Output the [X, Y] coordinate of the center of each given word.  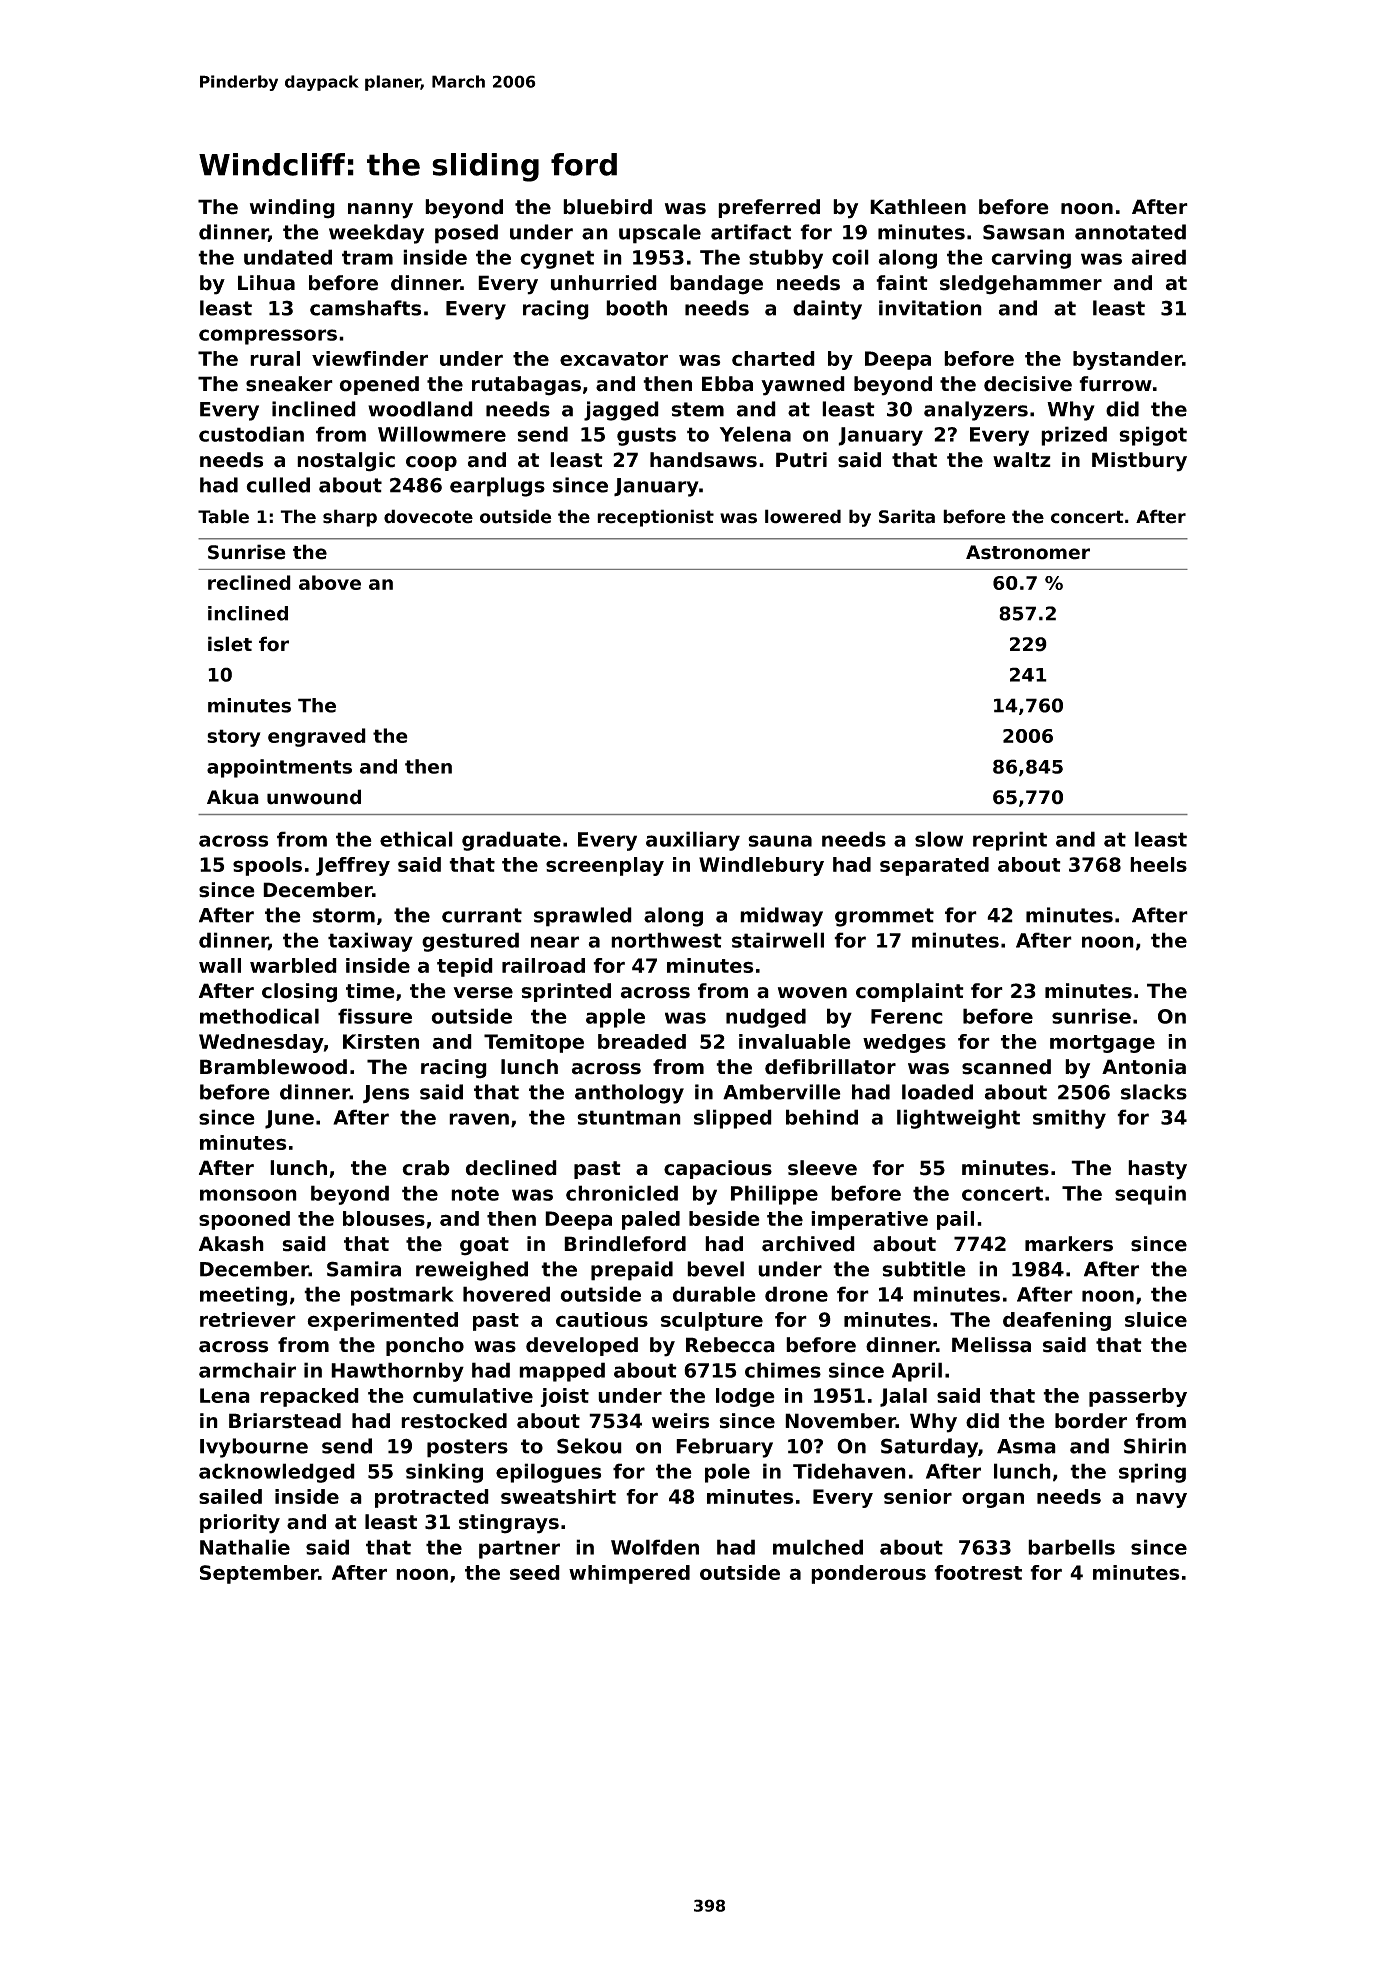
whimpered [629, 1574]
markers [1069, 1244]
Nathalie [245, 1547]
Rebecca [730, 1345]
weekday [376, 234]
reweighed [472, 1271]
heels [1158, 864]
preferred [769, 208]
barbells [1071, 1547]
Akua [233, 797]
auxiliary [693, 841]
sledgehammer [1021, 285]
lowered [803, 516]
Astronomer [1028, 552]
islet [230, 644]
